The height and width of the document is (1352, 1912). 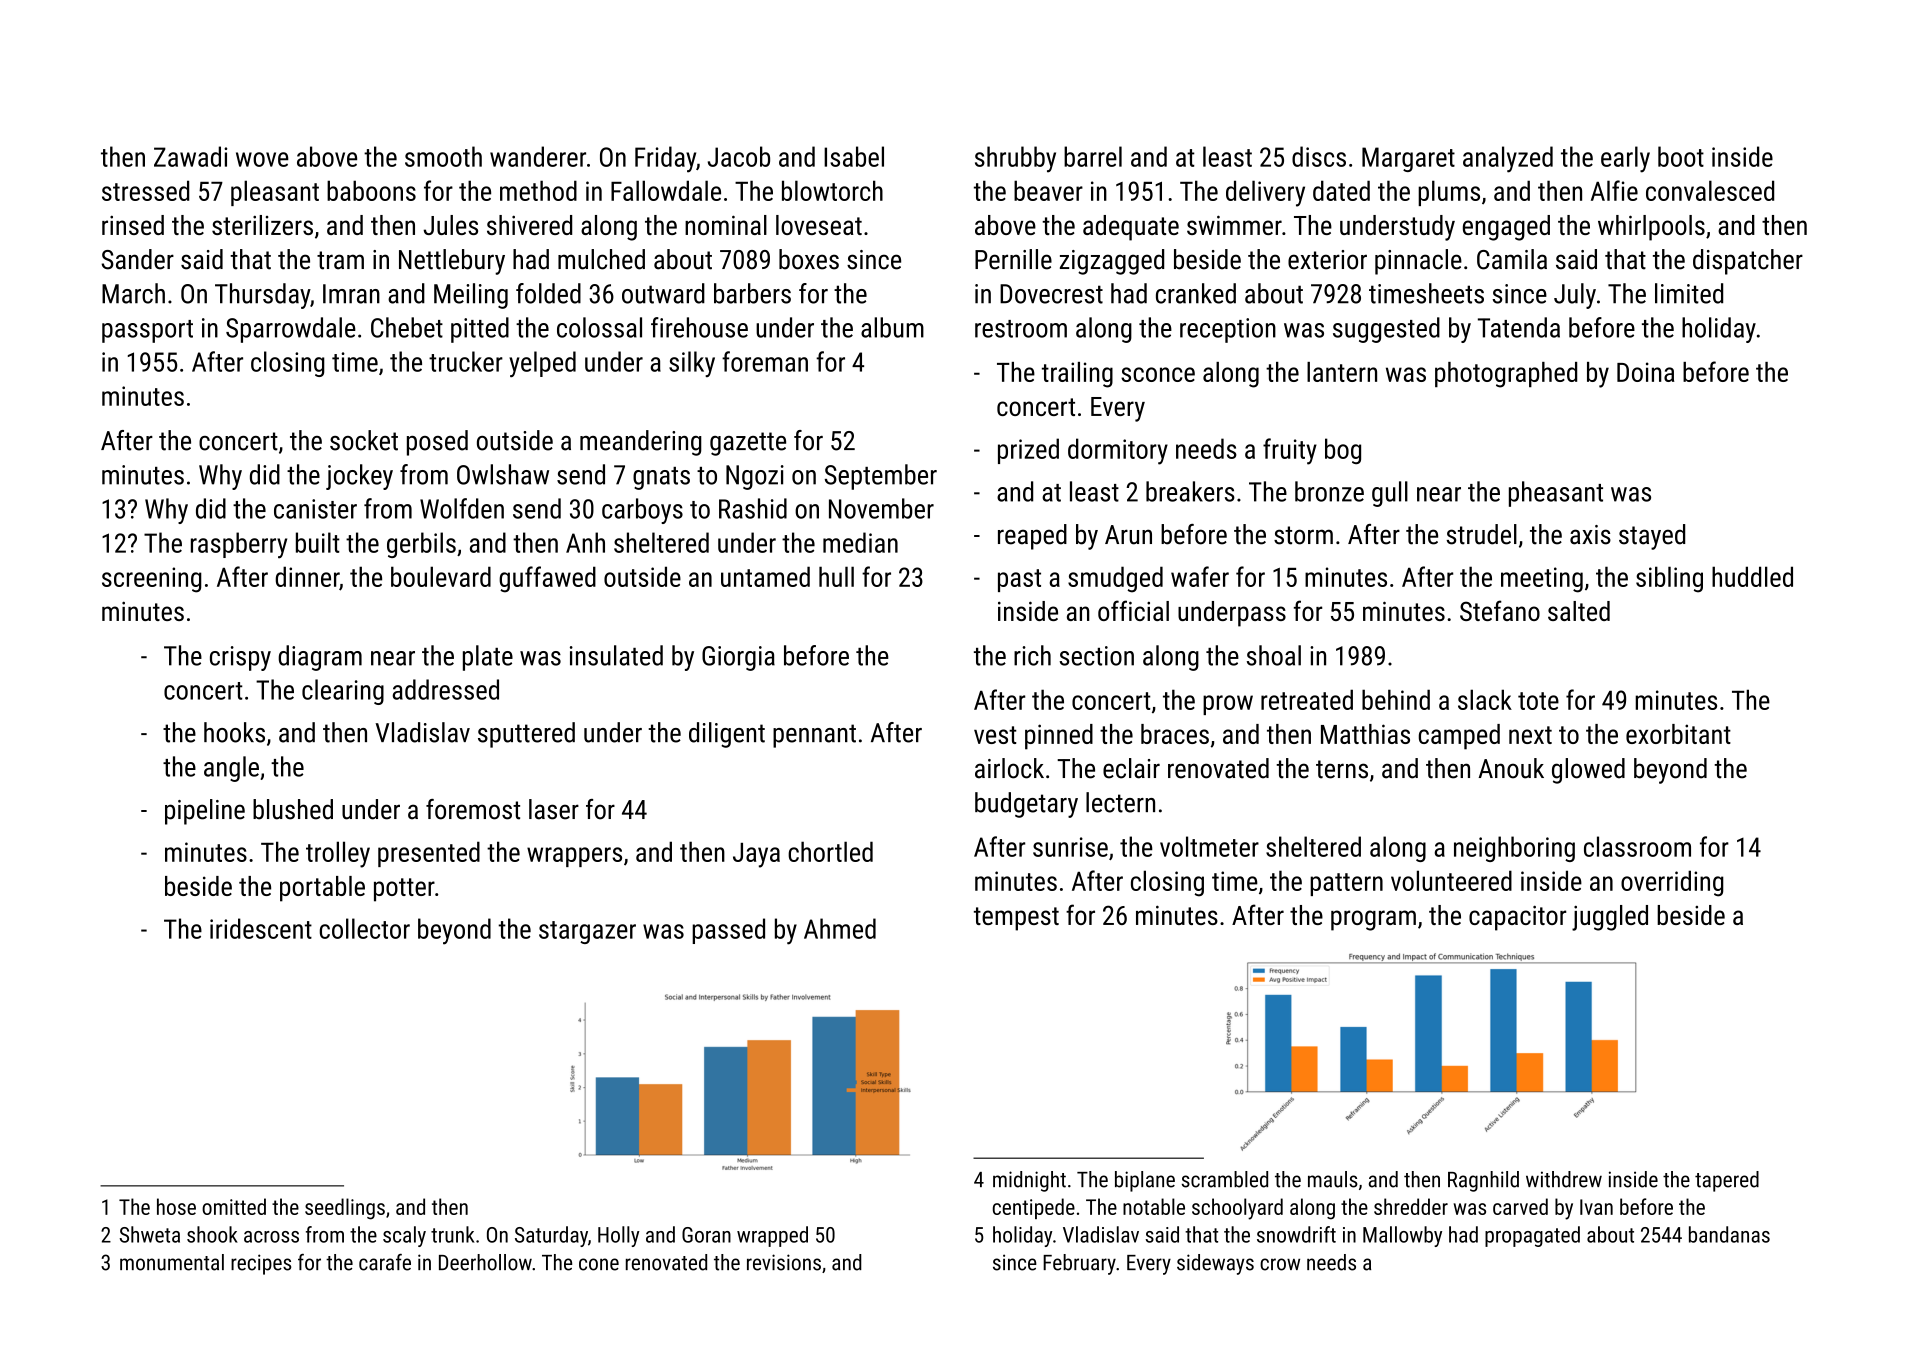 What do you see at coordinates (137, 259) in the document?
I see `Sander` at bounding box center [137, 259].
